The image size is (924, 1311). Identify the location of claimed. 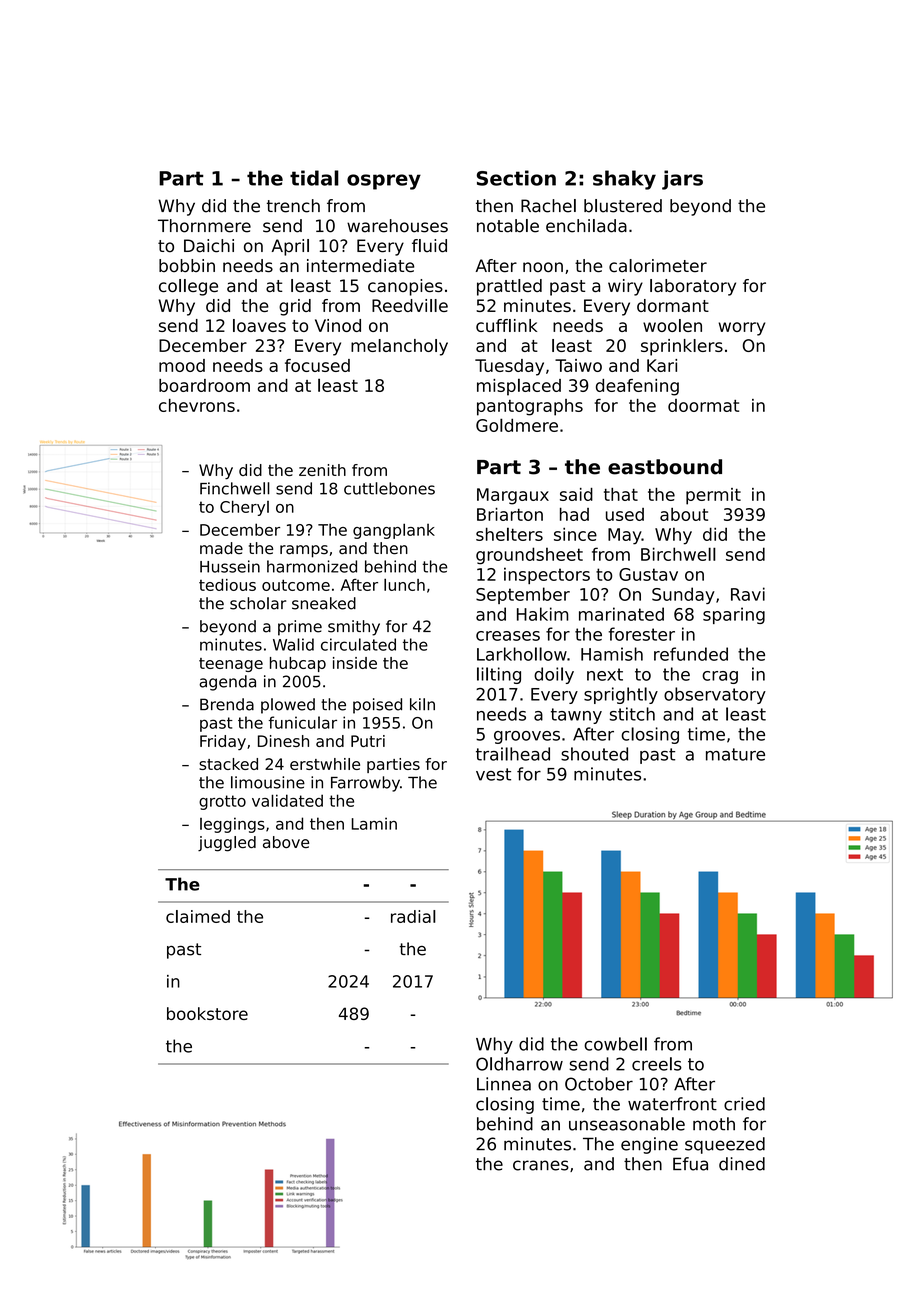
(198, 916).
